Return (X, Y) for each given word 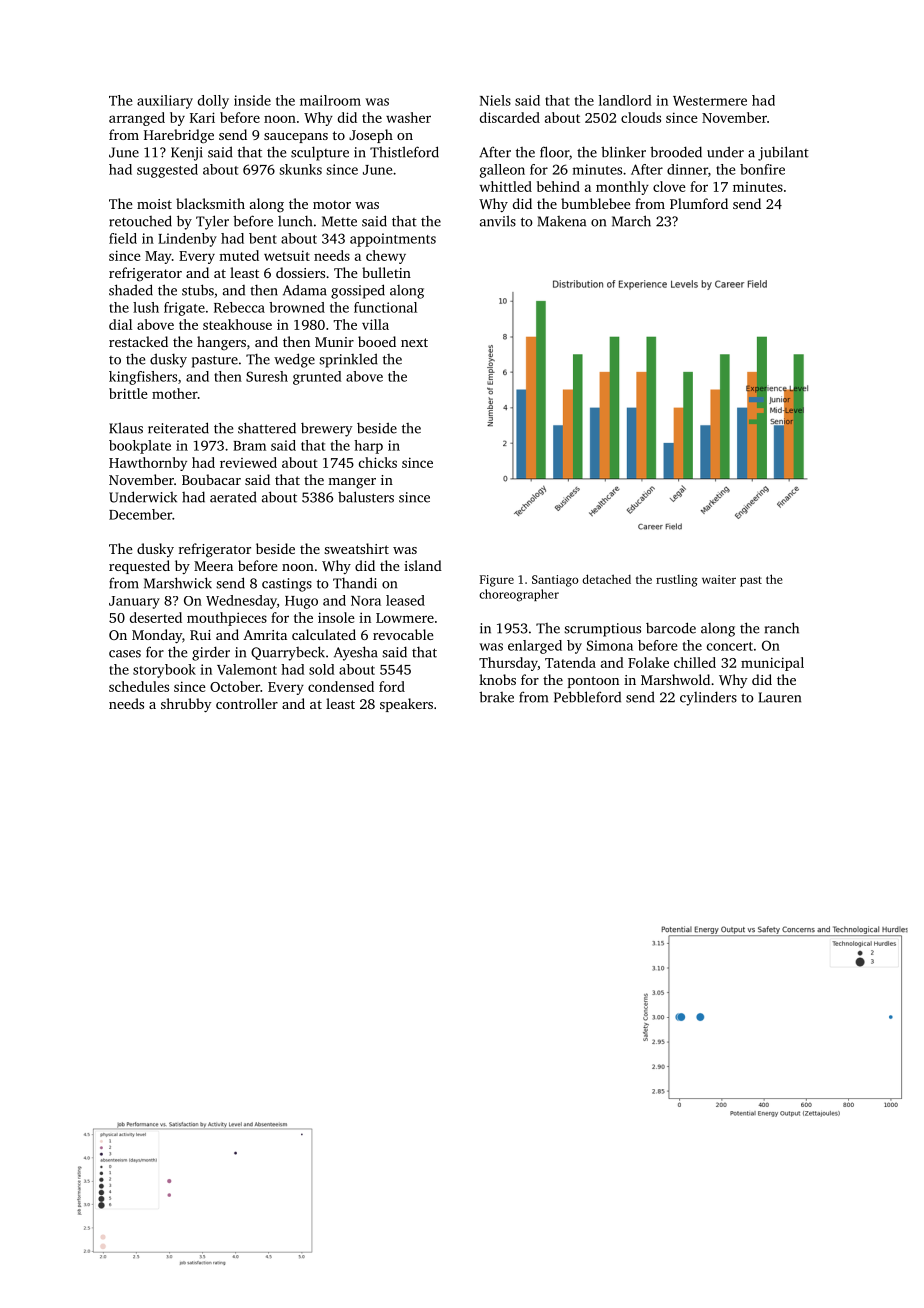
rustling (677, 581)
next (414, 342)
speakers (406, 705)
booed (377, 341)
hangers (221, 343)
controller (247, 703)
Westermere (710, 101)
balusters (366, 497)
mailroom (330, 100)
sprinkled (348, 360)
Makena (562, 221)
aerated (233, 497)
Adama (305, 290)
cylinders (708, 698)
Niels (495, 100)
